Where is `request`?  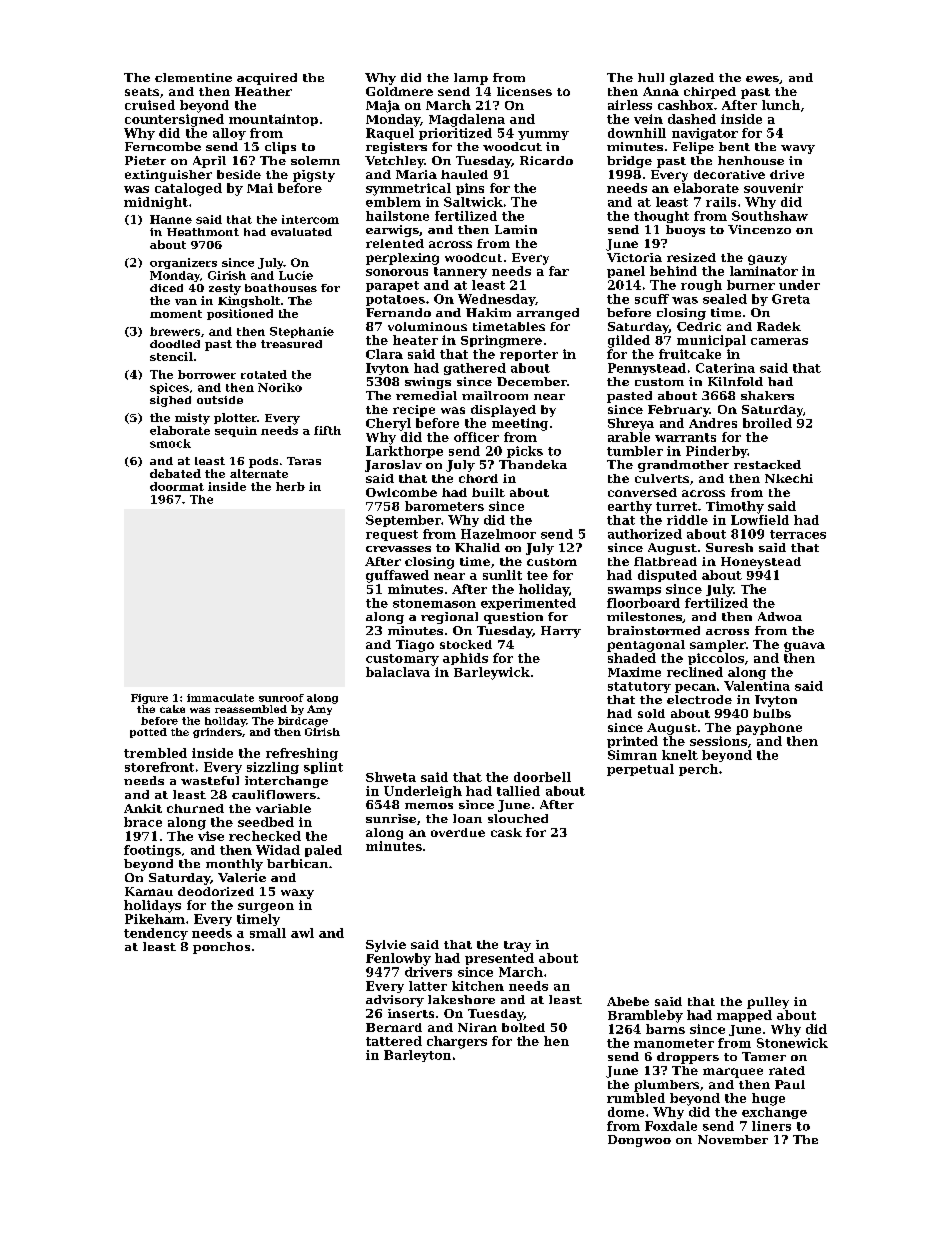
request is located at coordinates (392, 535).
